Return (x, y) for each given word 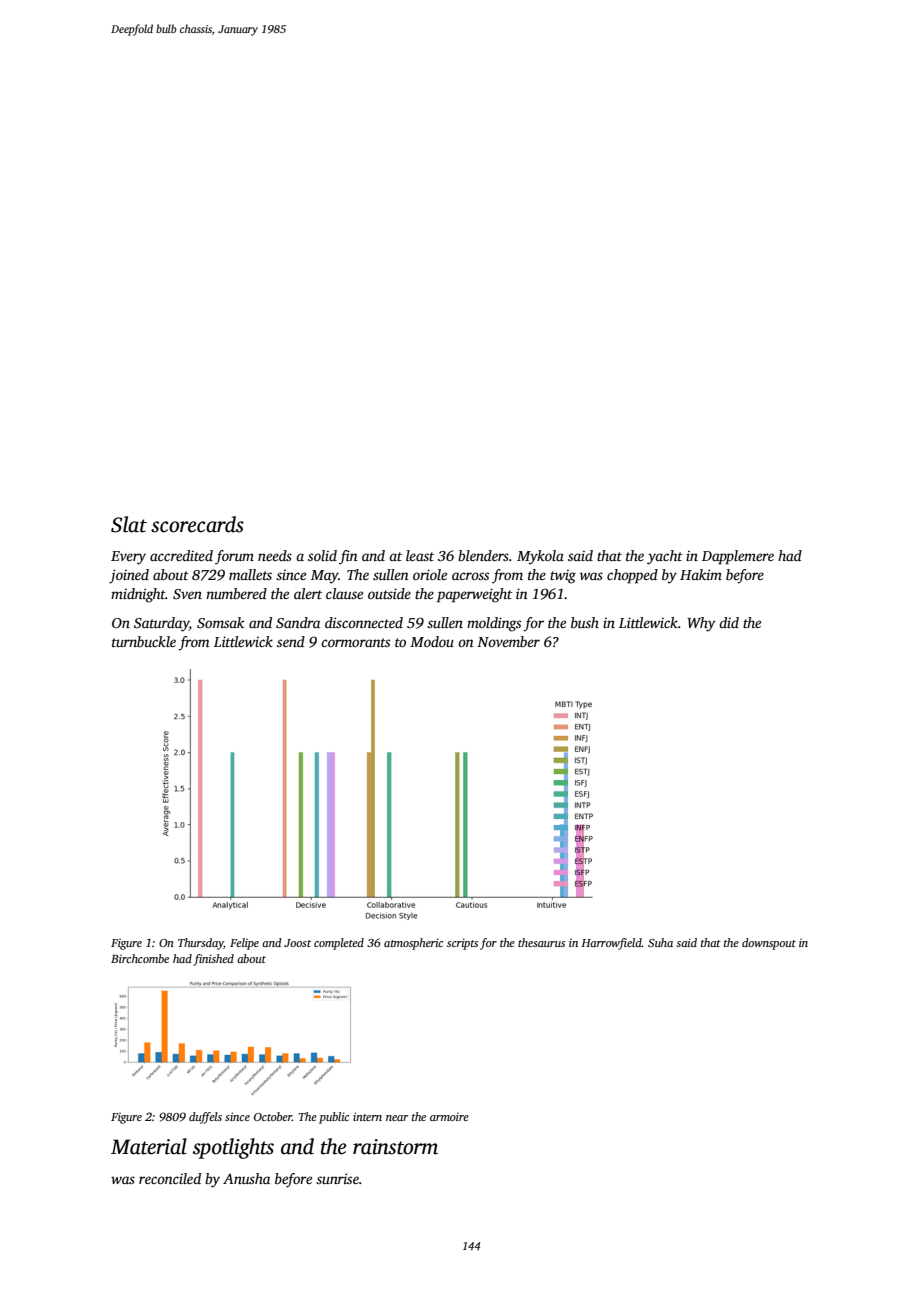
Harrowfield (611, 944)
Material (149, 1146)
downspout (769, 944)
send (291, 641)
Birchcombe (140, 958)
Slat (129, 524)
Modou (432, 641)
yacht (665, 557)
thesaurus (541, 942)
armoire (449, 1117)
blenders (483, 555)
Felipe (244, 944)
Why (701, 624)
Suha (660, 942)
